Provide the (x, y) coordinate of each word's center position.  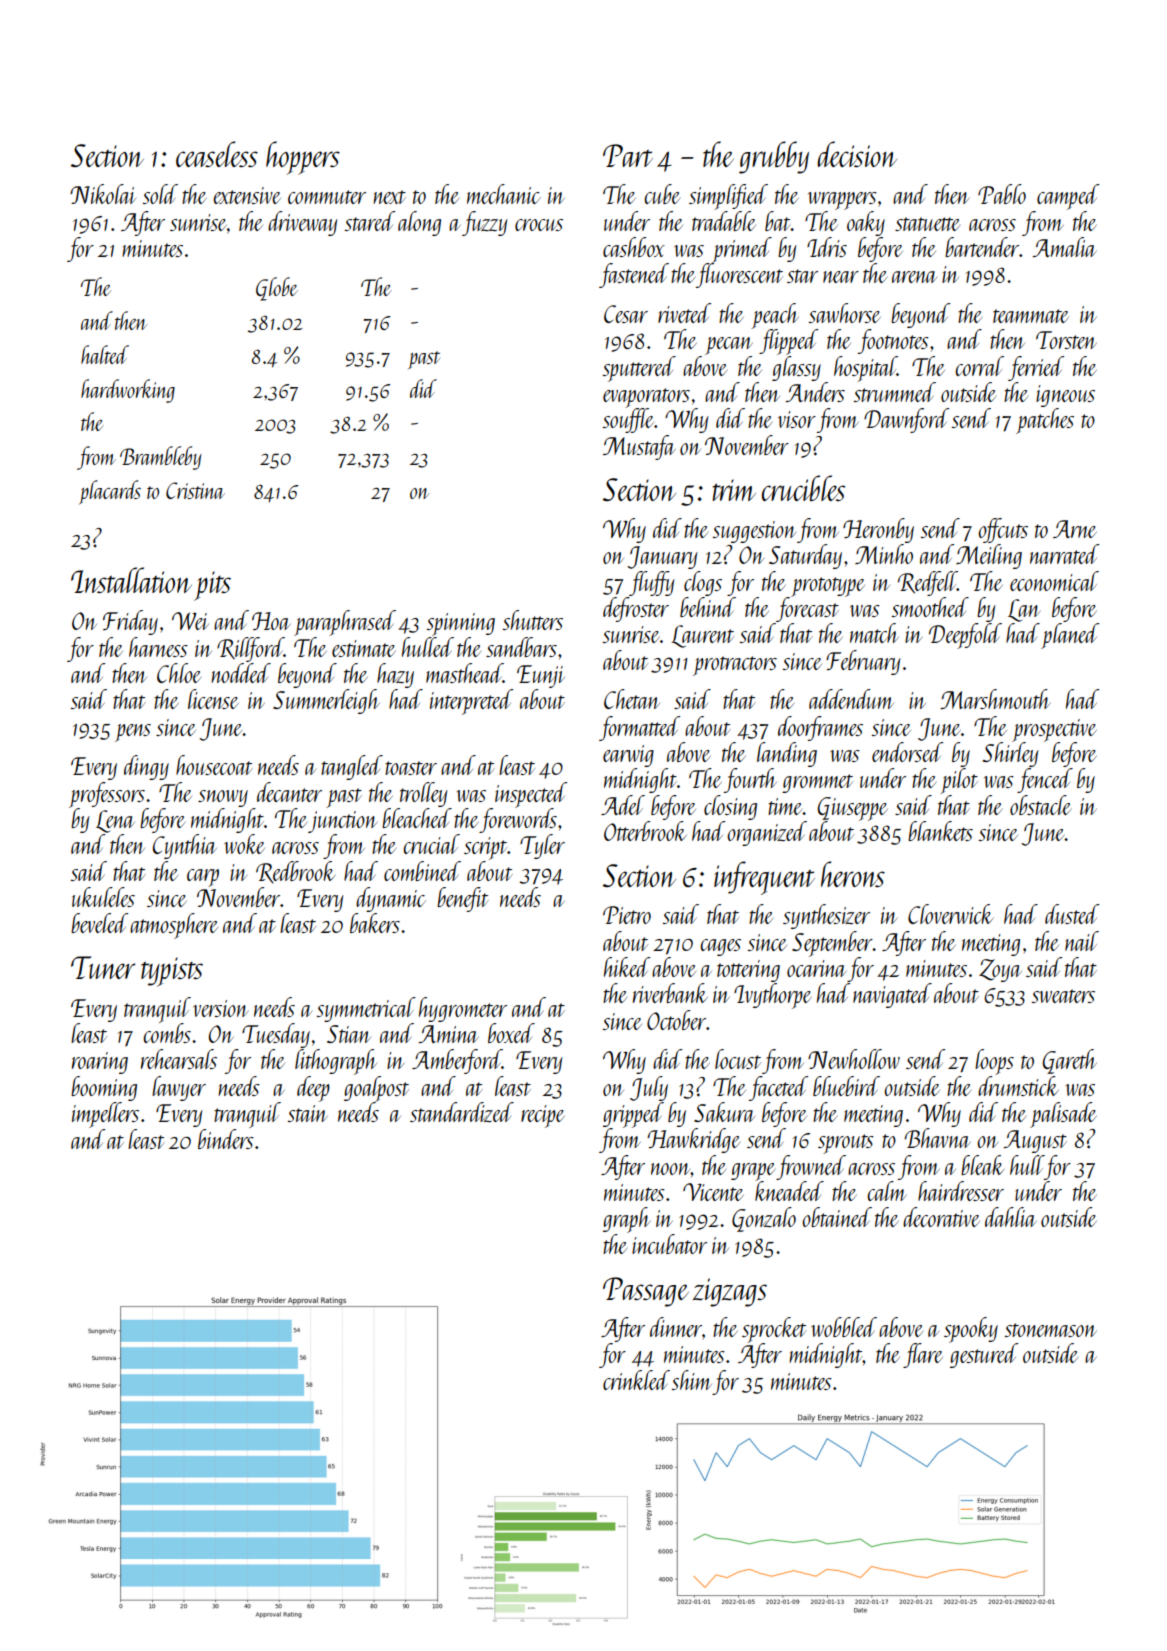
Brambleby (161, 458)
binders (226, 1139)
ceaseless (217, 154)
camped (1068, 197)
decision (857, 154)
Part (628, 155)
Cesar (626, 314)
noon (671, 1169)
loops (994, 1062)
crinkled (636, 1380)
